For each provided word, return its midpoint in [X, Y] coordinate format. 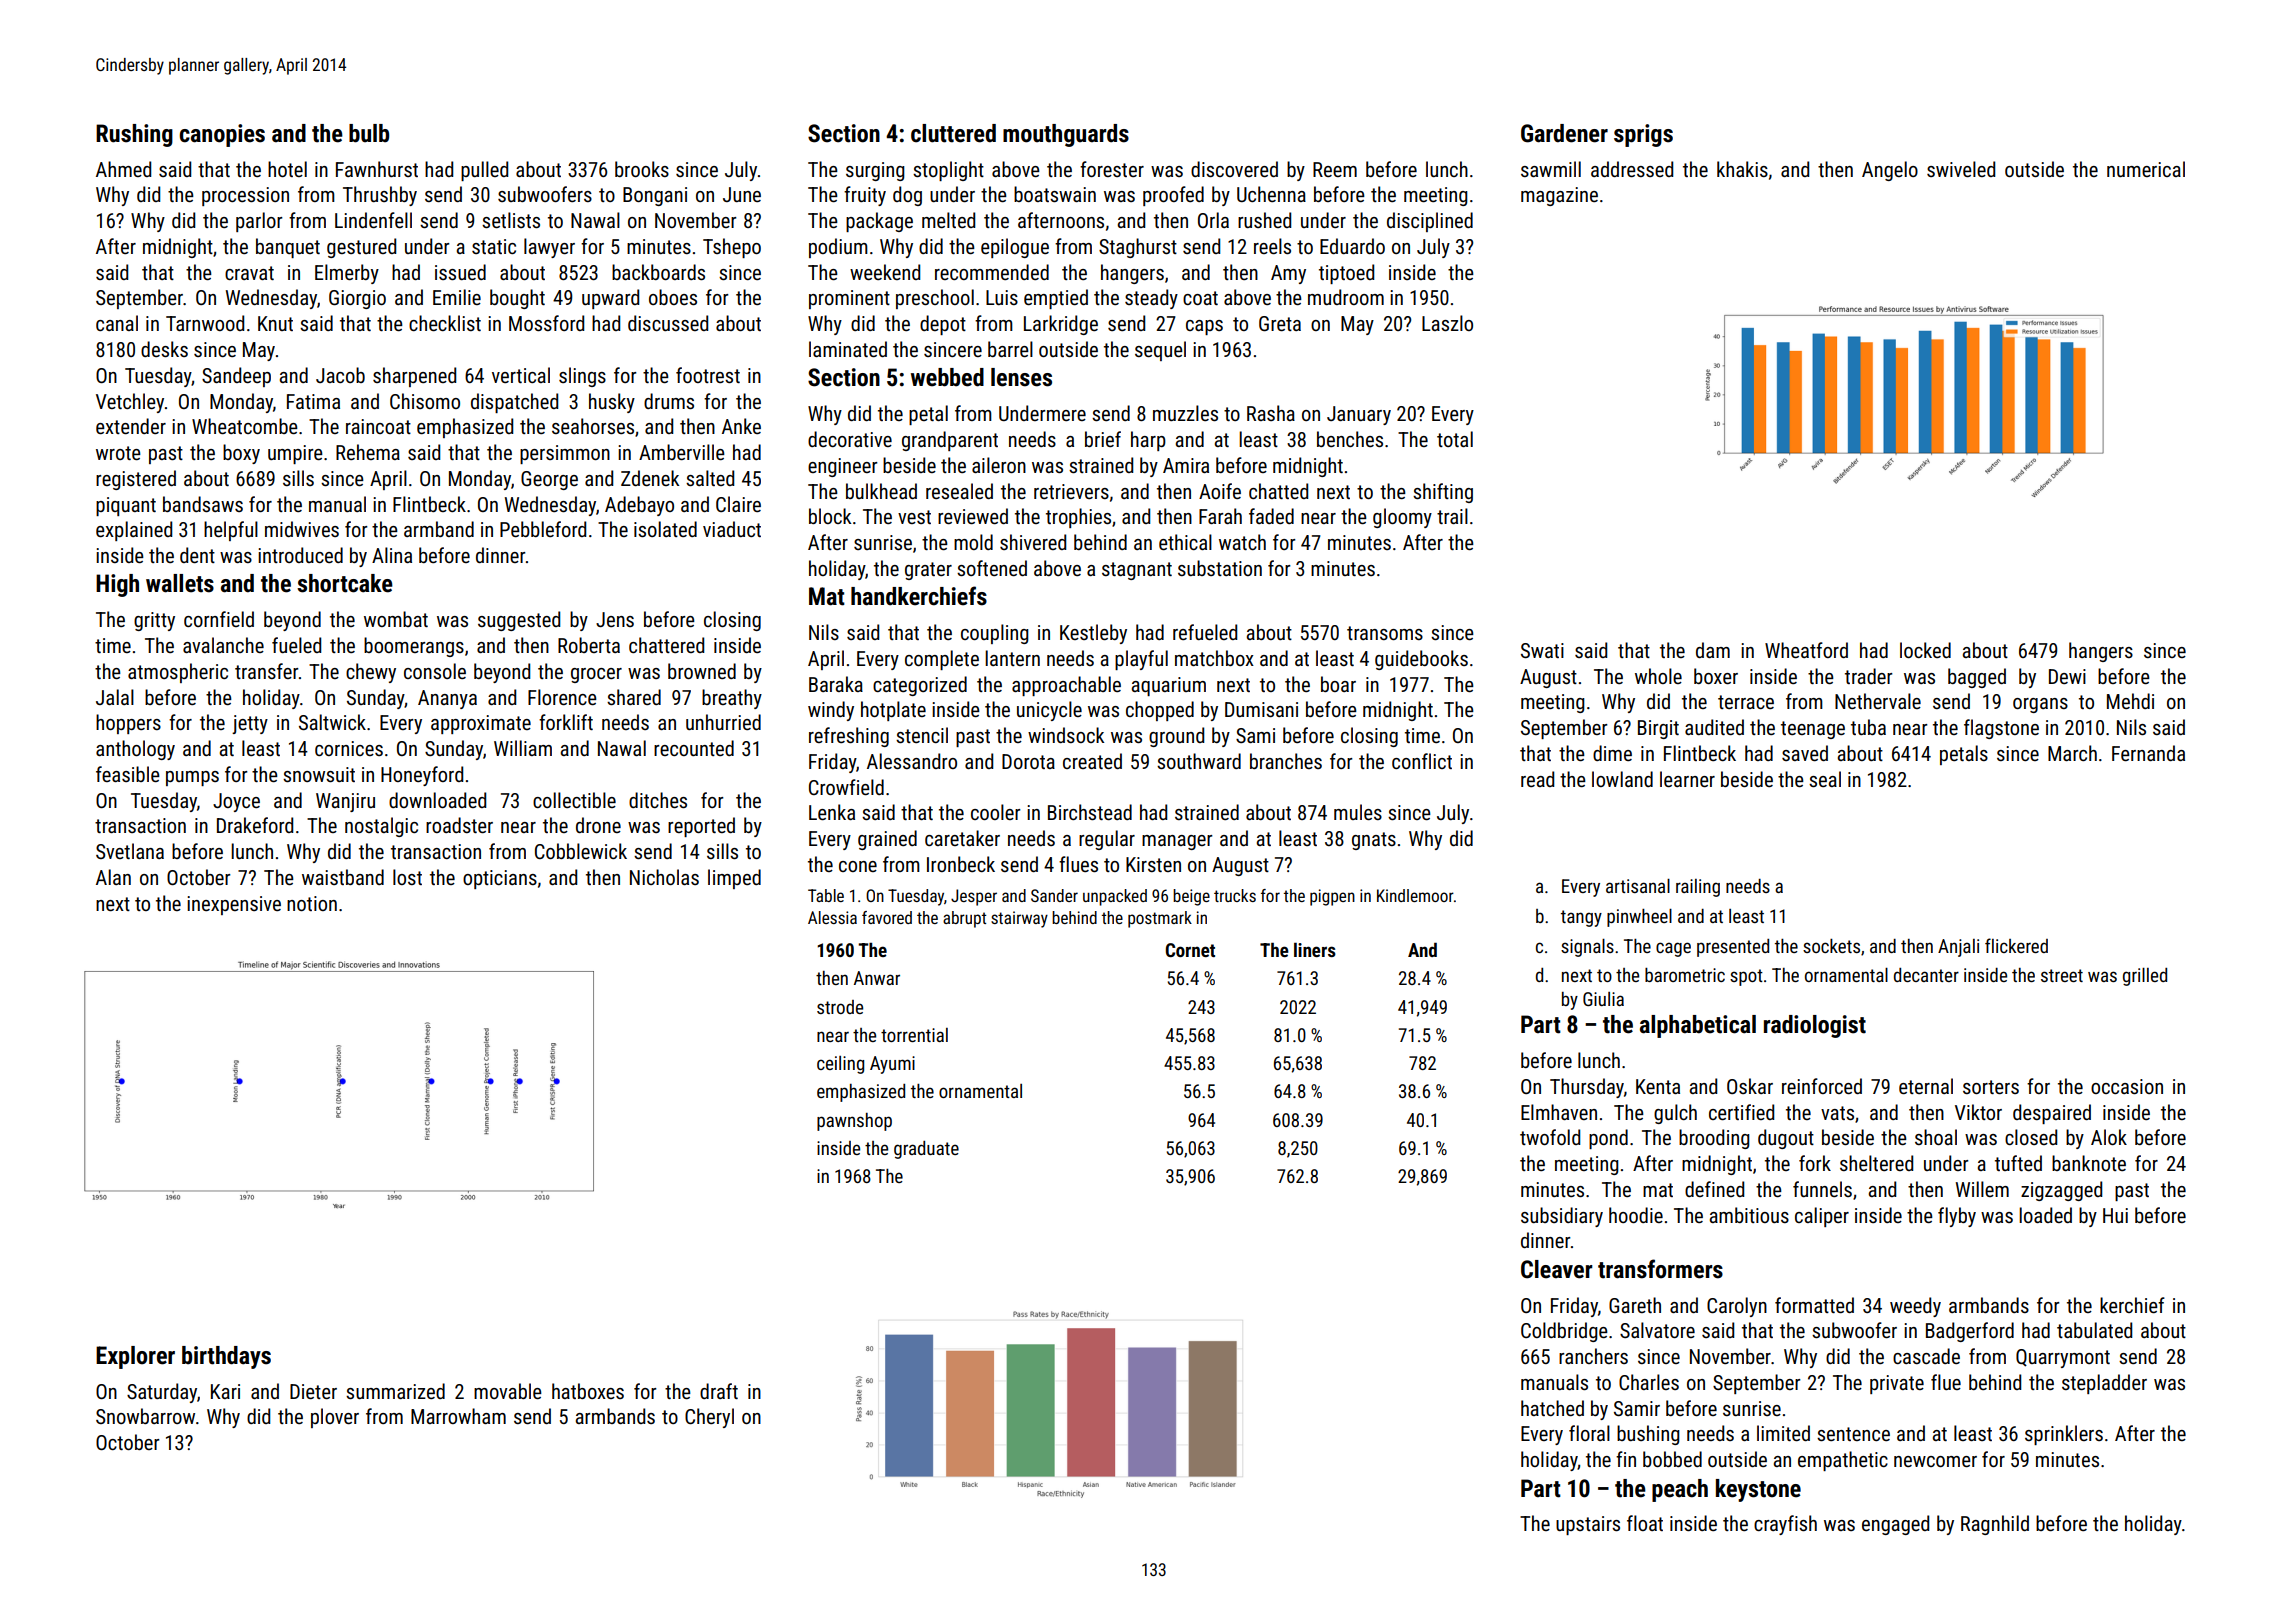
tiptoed [1346, 274]
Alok [2109, 1137]
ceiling [840, 1065]
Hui [2115, 1215]
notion [312, 903]
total [1455, 439]
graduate [926, 1150]
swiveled [1961, 169]
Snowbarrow [145, 1416]
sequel [1160, 351]
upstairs [1588, 1525]
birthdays [226, 1357]
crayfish [1785, 1525]
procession [245, 196]
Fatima [313, 401]
